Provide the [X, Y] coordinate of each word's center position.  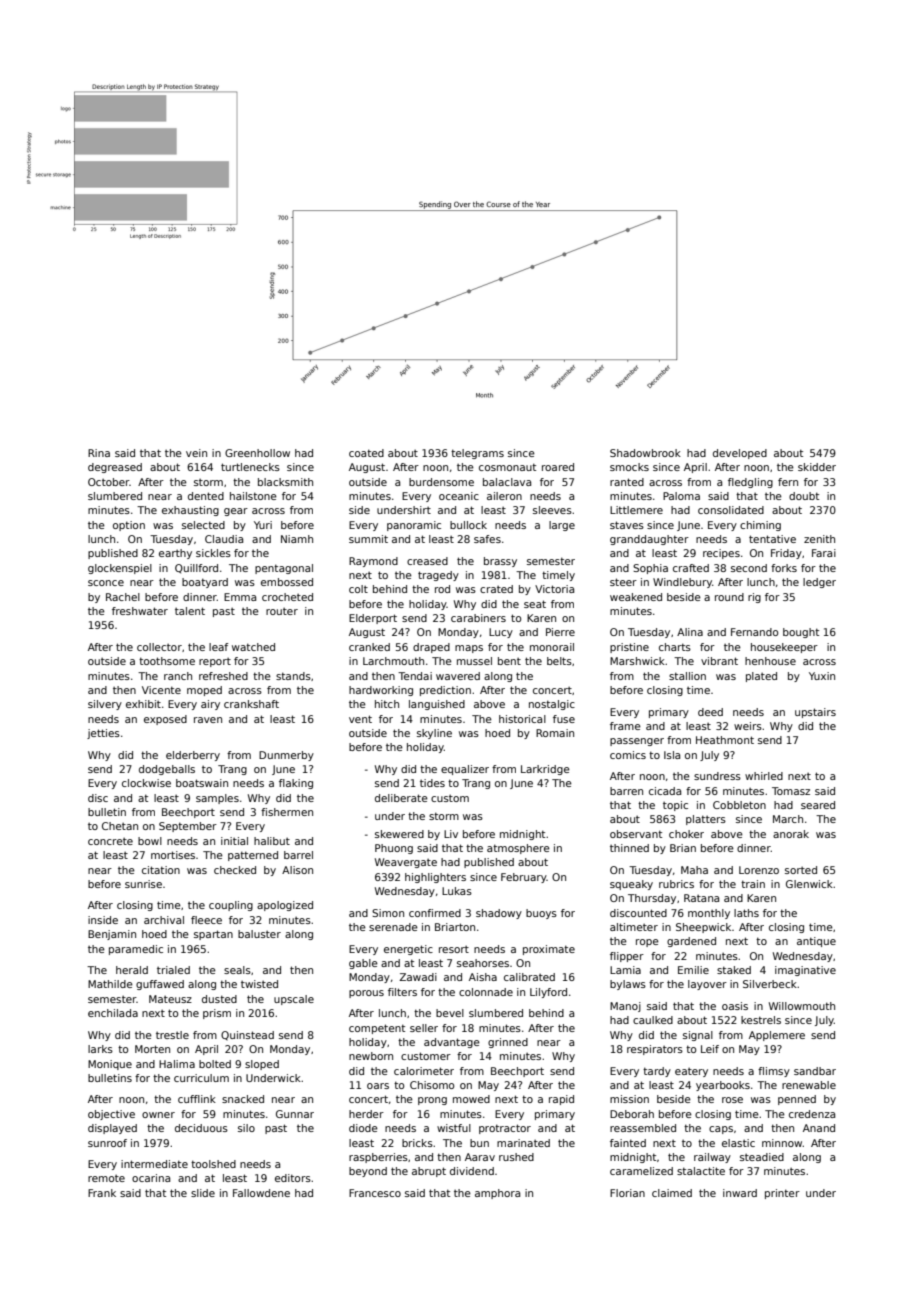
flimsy [774, 1072]
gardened [691, 942]
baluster [259, 934]
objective [111, 1115]
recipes [721, 554]
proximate [549, 950]
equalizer [465, 770]
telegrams [477, 454]
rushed [516, 1157]
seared [818, 805]
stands [293, 676]
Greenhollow [257, 453]
